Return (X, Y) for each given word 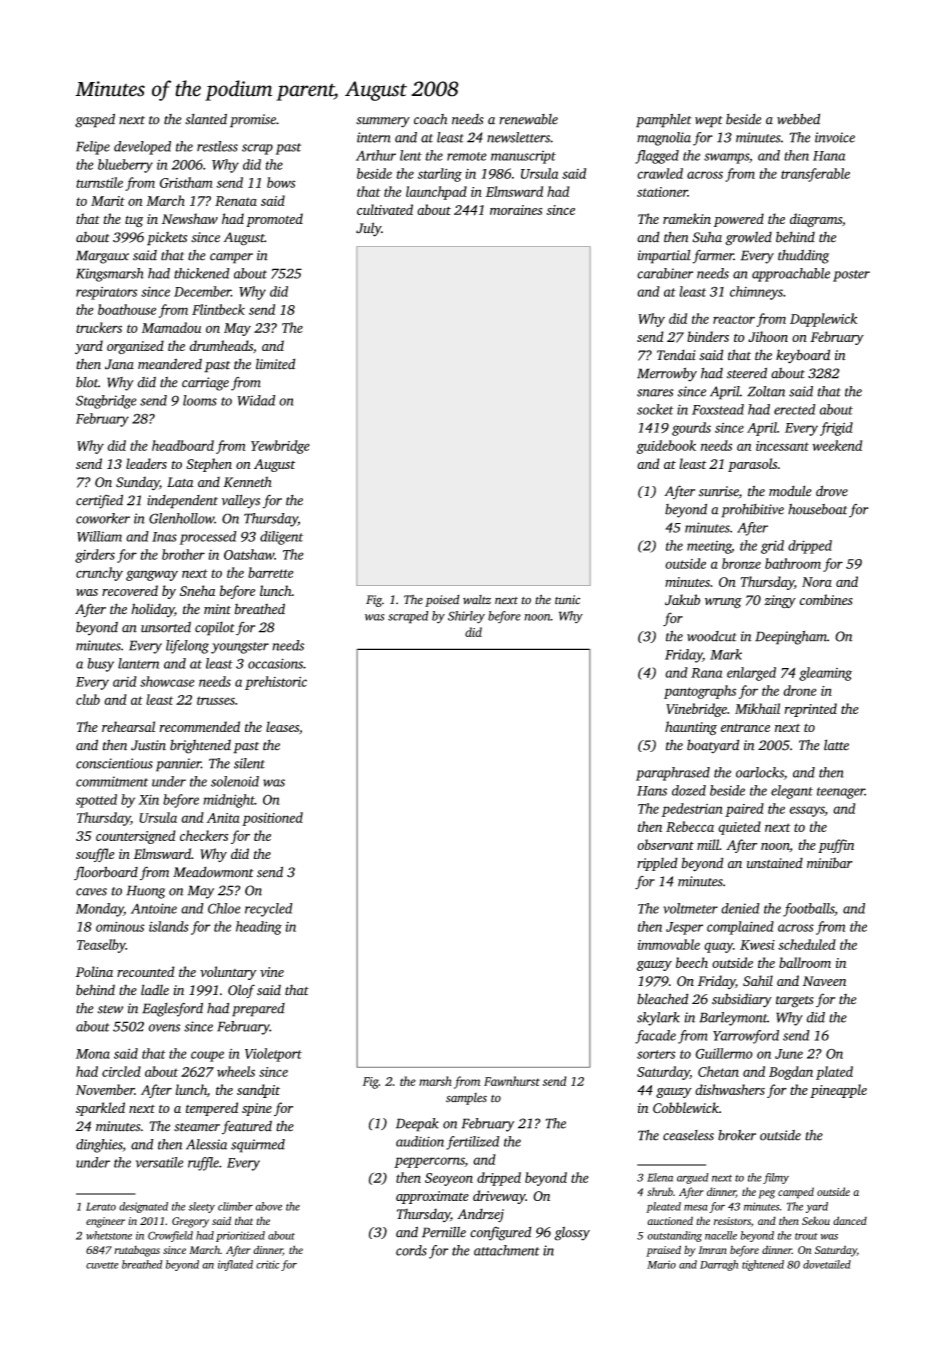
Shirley (466, 617)
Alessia (206, 1144)
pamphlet (664, 120)
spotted (96, 801)
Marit (108, 201)
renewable (528, 119)
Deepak (417, 1125)
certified (99, 501)
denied (740, 908)
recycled (269, 910)
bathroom (793, 563)
